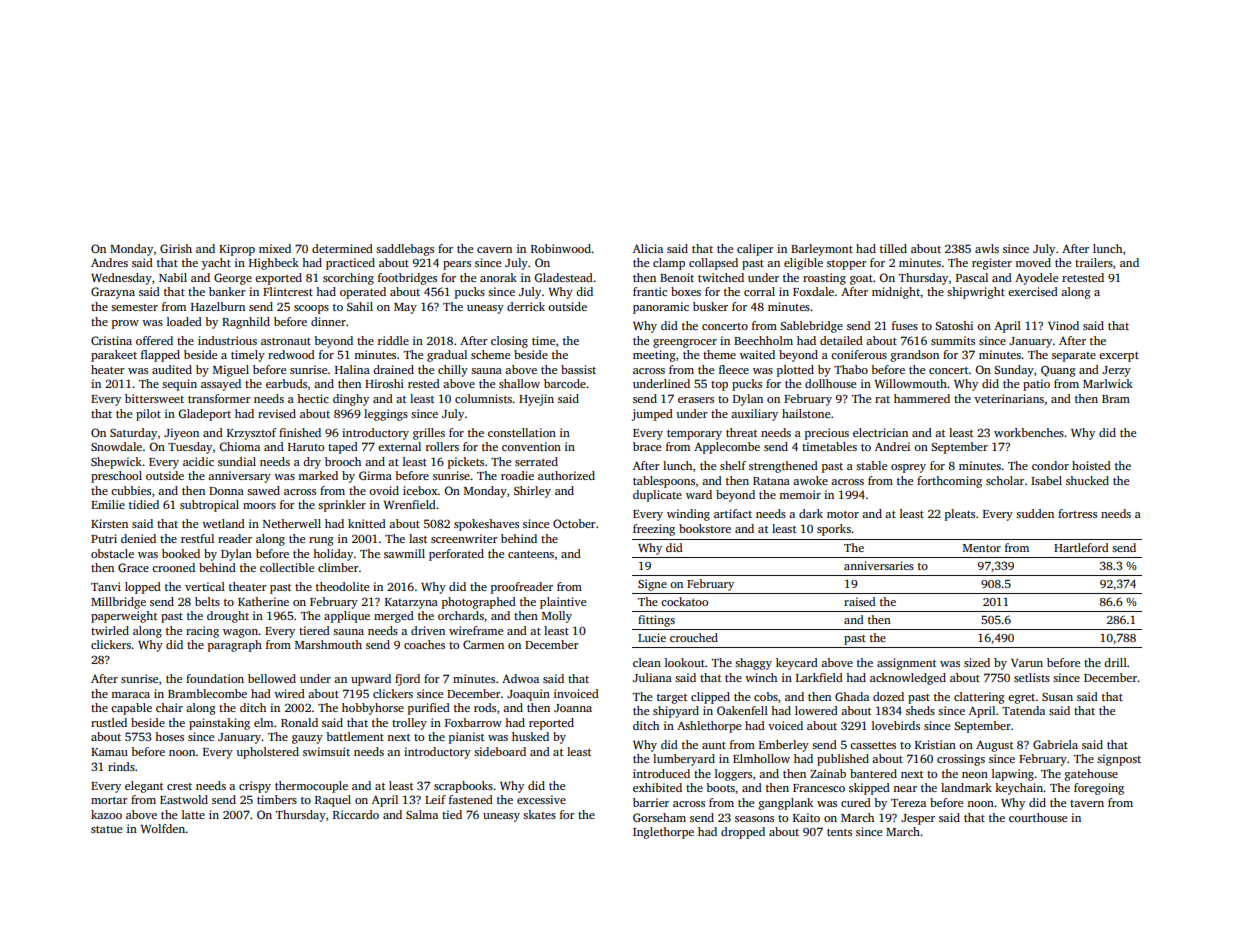 This image has height=952, width=1233. I want to click on clamp, so click(669, 264).
